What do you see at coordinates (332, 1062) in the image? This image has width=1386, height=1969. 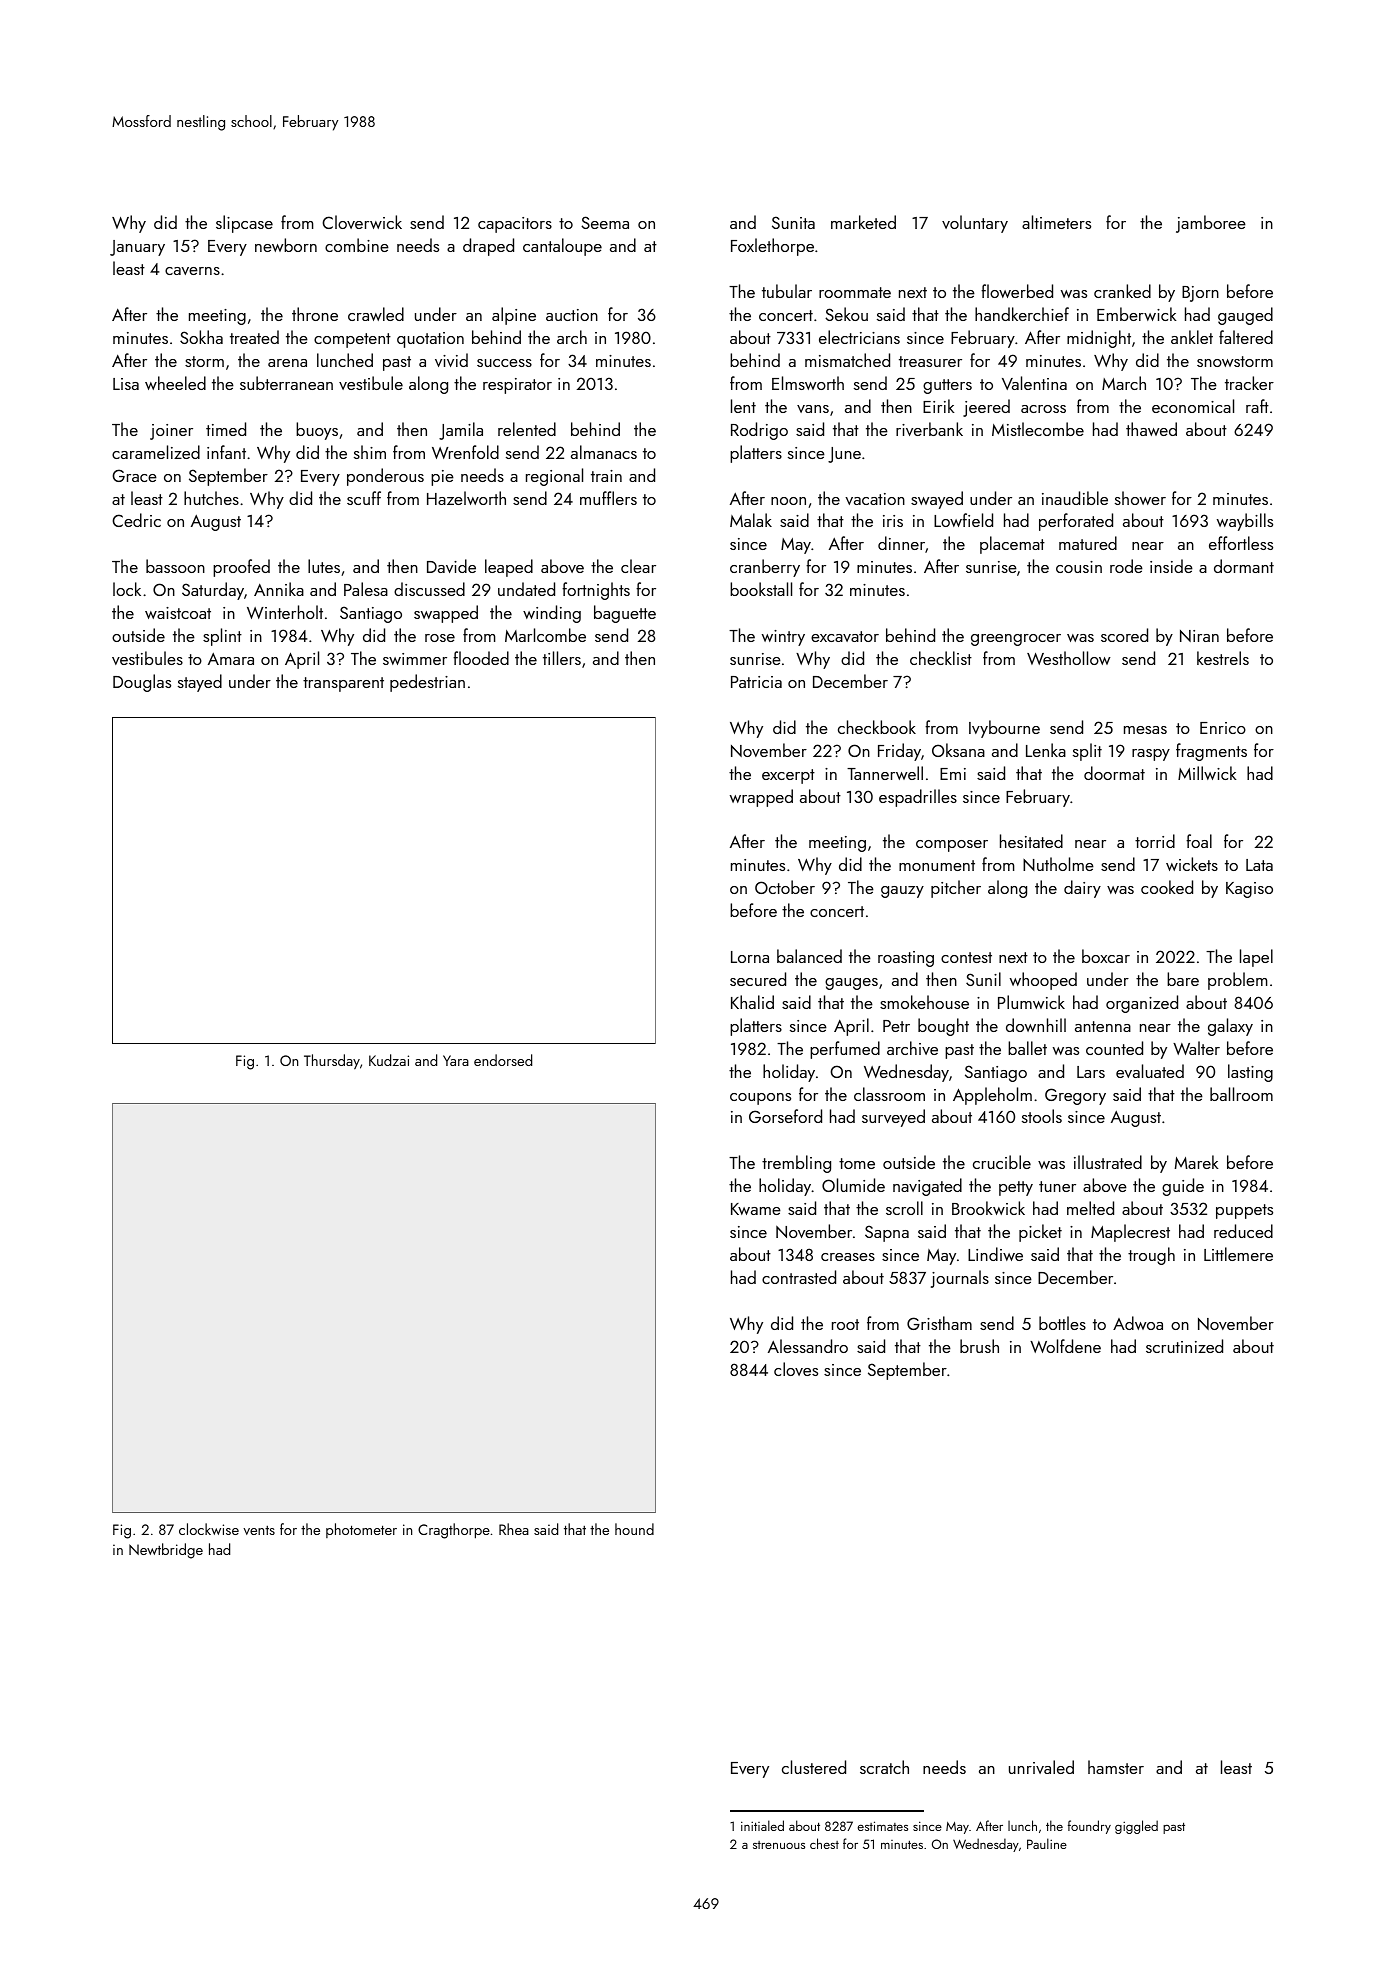 I see `Thursday` at bounding box center [332, 1062].
